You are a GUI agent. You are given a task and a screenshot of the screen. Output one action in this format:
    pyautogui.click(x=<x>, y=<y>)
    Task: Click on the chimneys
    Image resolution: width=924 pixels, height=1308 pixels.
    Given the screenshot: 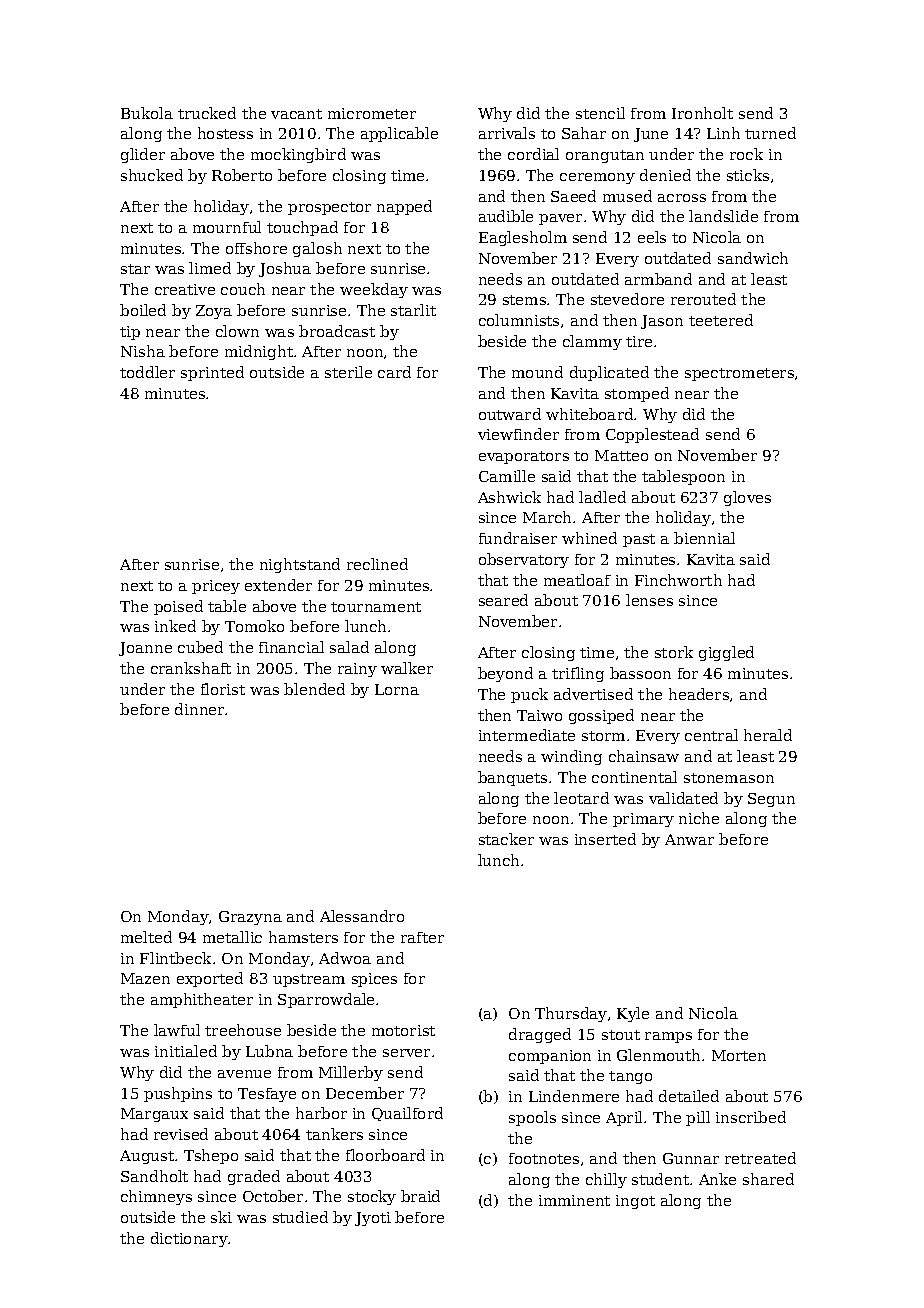 What is the action you would take?
    pyautogui.click(x=156, y=1197)
